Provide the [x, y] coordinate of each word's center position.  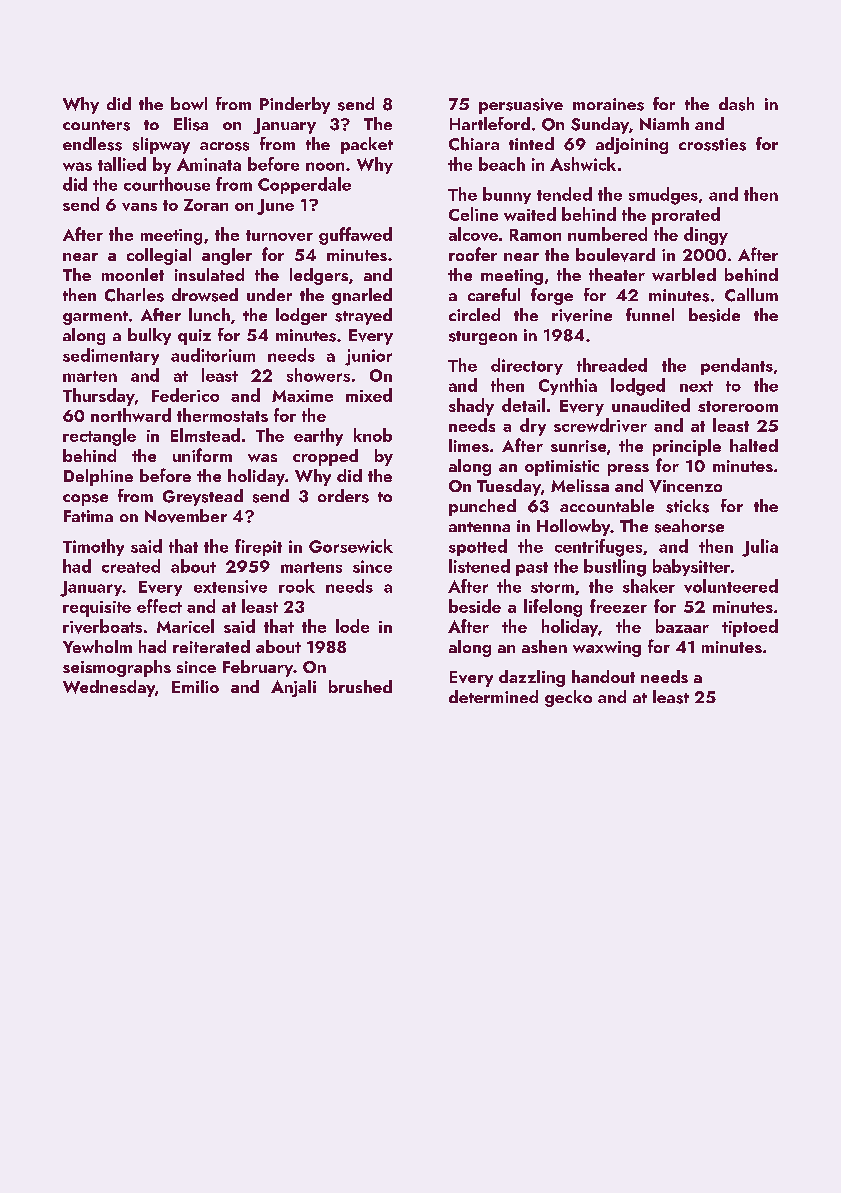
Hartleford [490, 123]
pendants [737, 366]
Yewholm [97, 646]
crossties [712, 144]
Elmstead [205, 435]
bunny [507, 195]
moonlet [133, 274]
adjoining [632, 145]
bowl [189, 103]
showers [318, 375]
